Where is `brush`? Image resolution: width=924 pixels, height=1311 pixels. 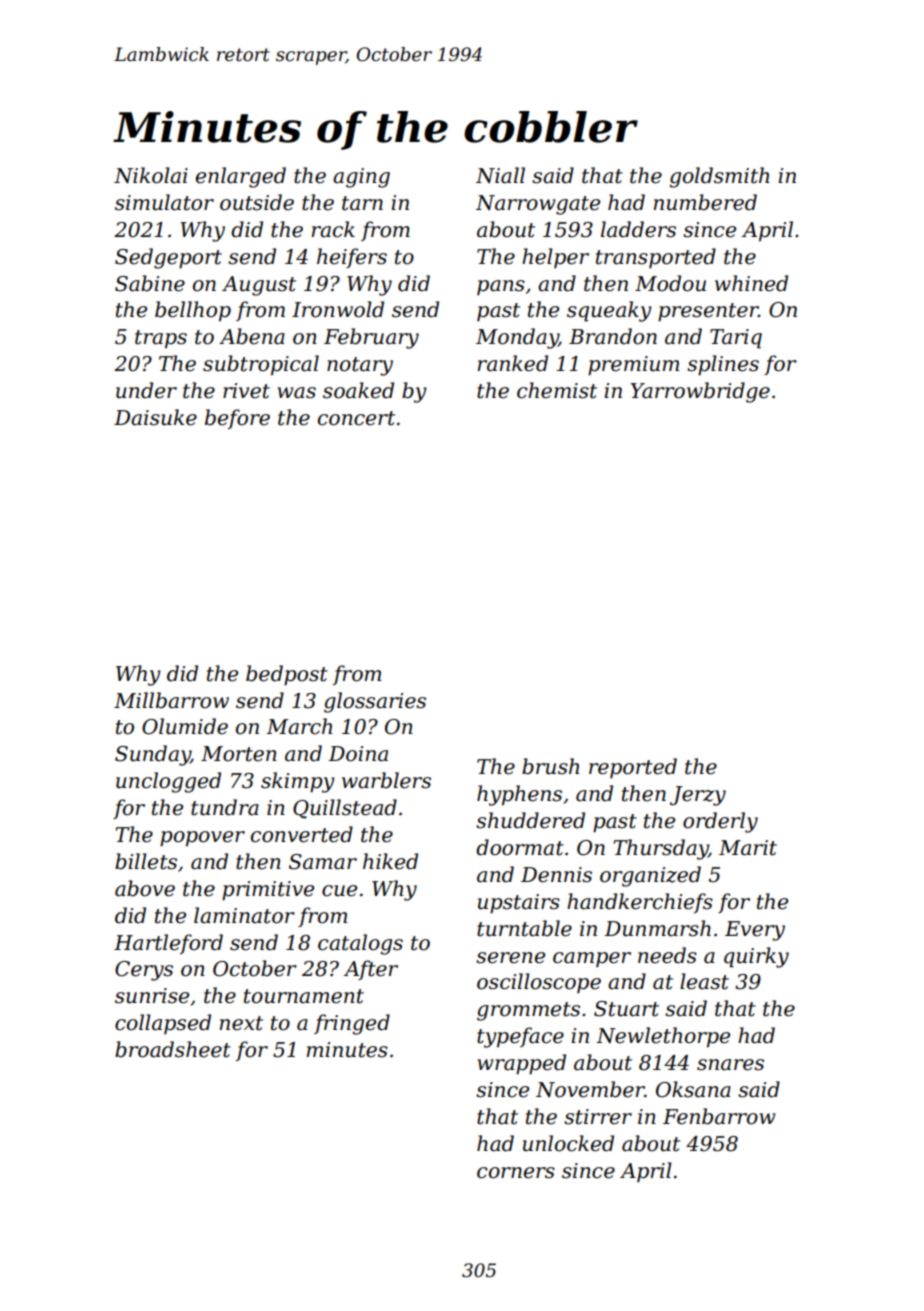
brush is located at coordinates (550, 766).
